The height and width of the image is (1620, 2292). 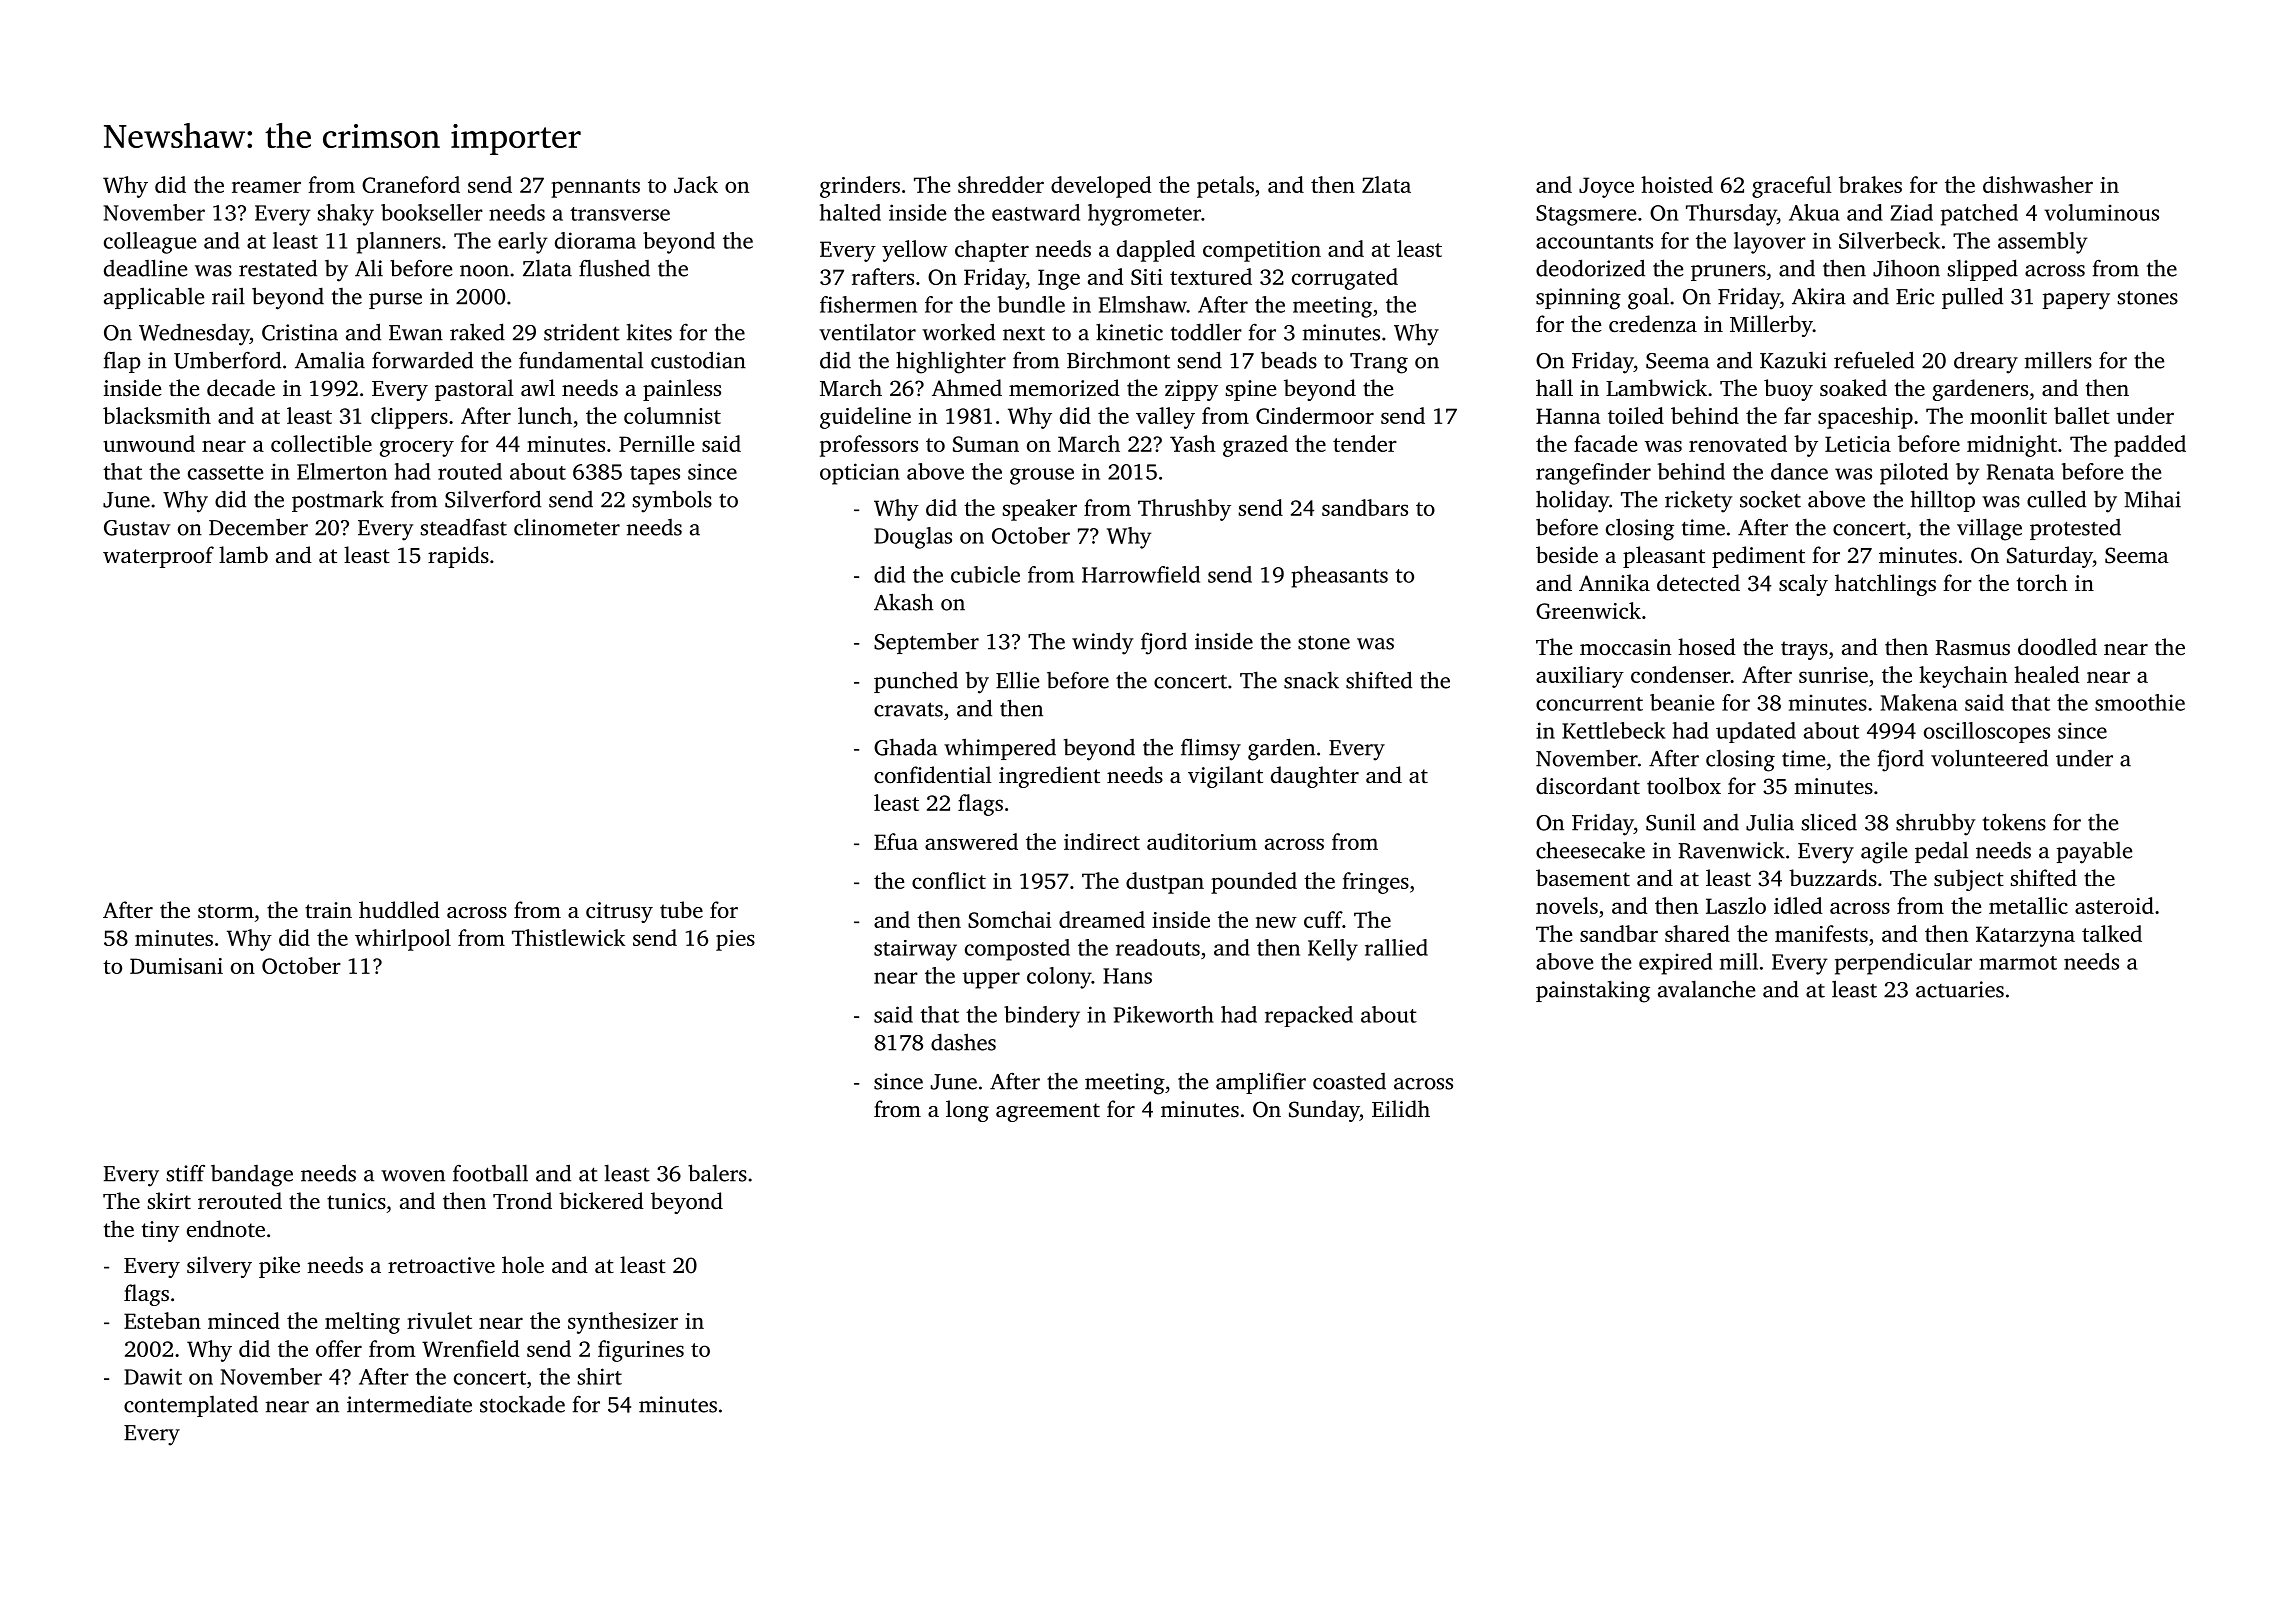 What do you see at coordinates (416, 333) in the image?
I see `Ewan` at bounding box center [416, 333].
